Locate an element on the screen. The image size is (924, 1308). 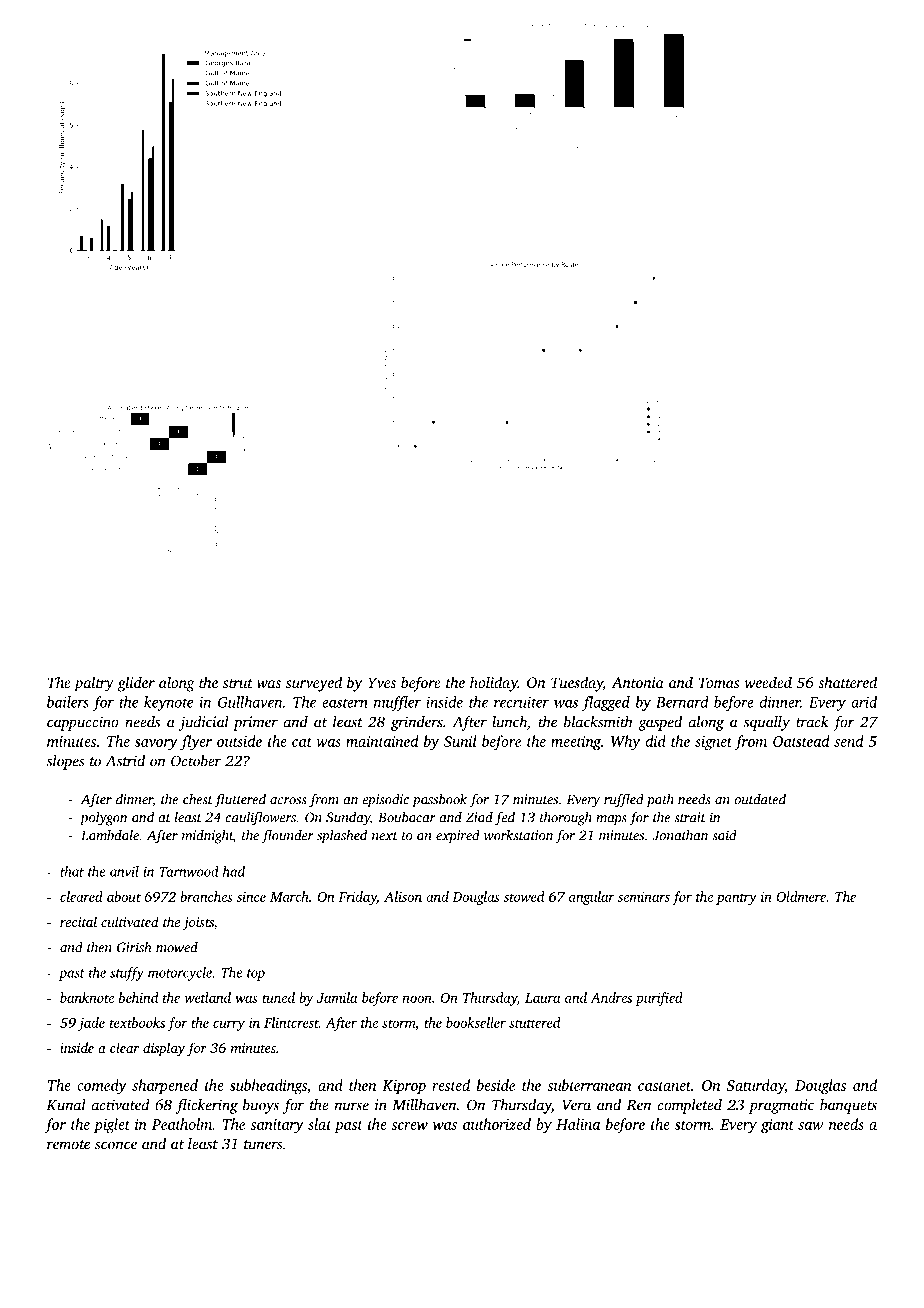
Bernard is located at coordinates (682, 702).
